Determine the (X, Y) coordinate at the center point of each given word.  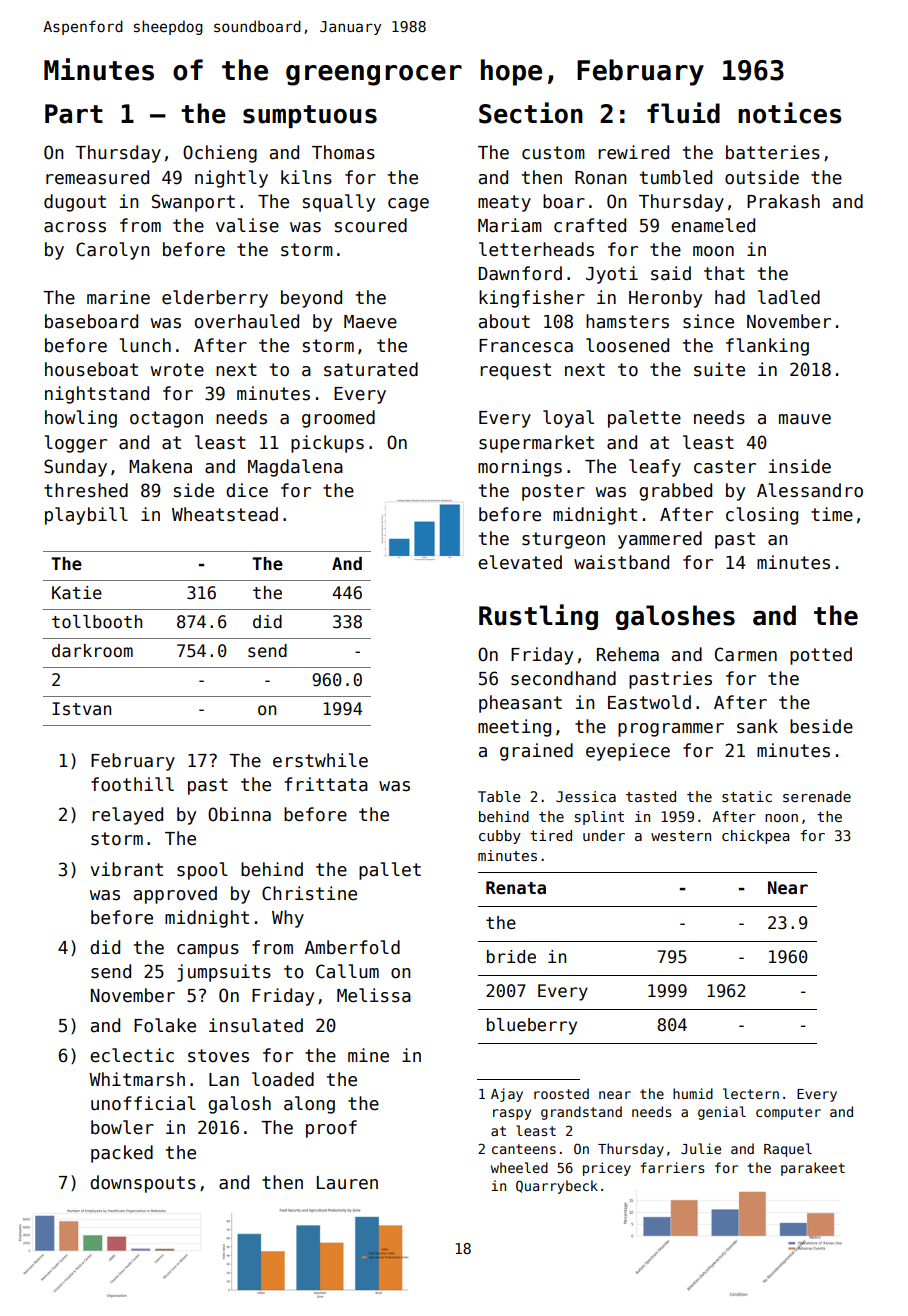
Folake (165, 1025)
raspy (512, 1114)
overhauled (247, 321)
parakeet (813, 1169)
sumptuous (310, 116)
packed (122, 1154)
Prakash (783, 201)
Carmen (746, 654)
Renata (516, 888)
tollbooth (97, 622)
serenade (817, 796)
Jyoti (612, 275)
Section (531, 113)
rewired (633, 152)
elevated (520, 562)
